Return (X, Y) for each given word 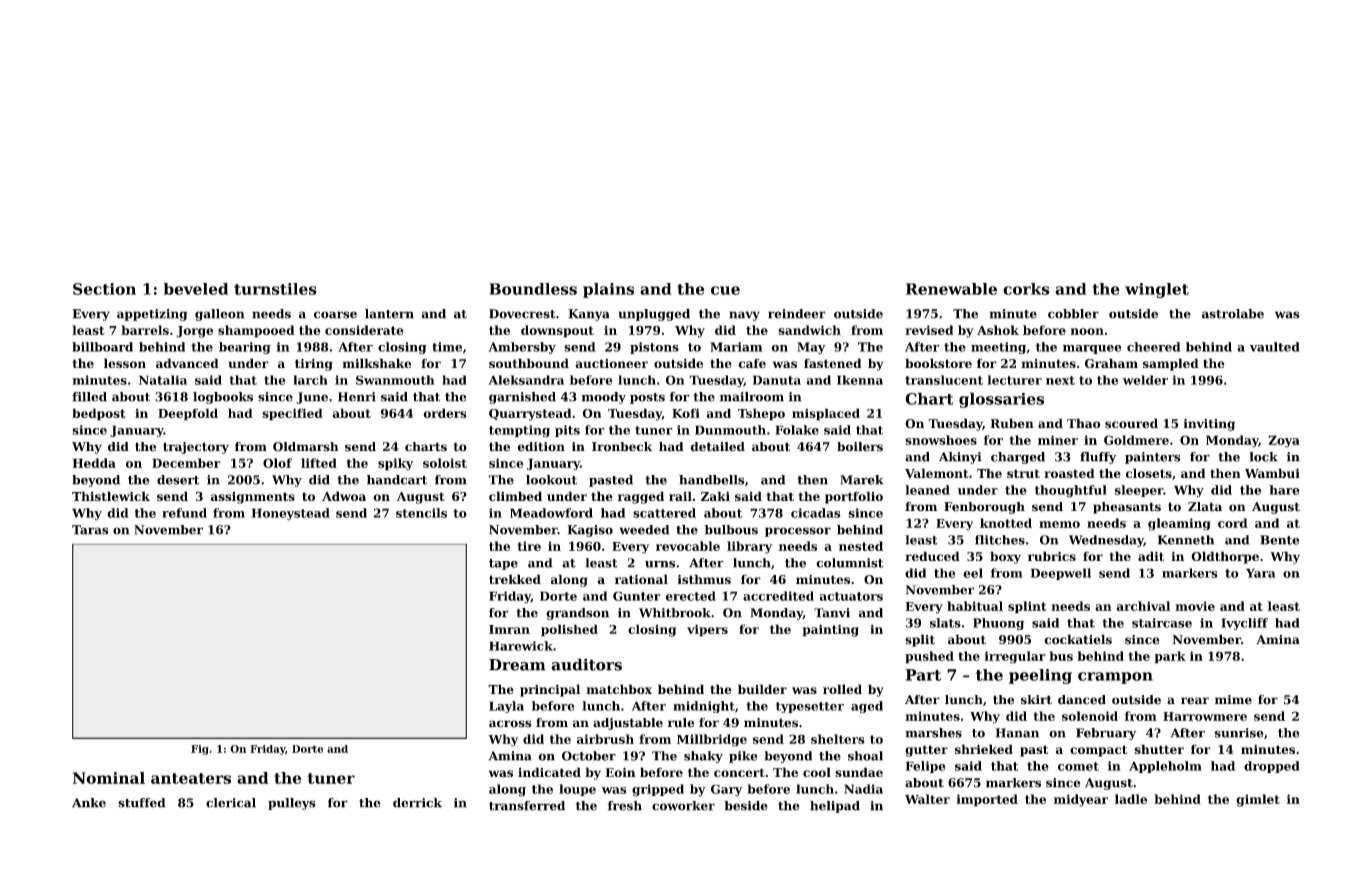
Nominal (109, 778)
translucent (944, 380)
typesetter (810, 707)
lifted (319, 463)
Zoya (1284, 441)
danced (1082, 700)
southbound (529, 363)
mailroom (752, 397)
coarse (335, 315)
